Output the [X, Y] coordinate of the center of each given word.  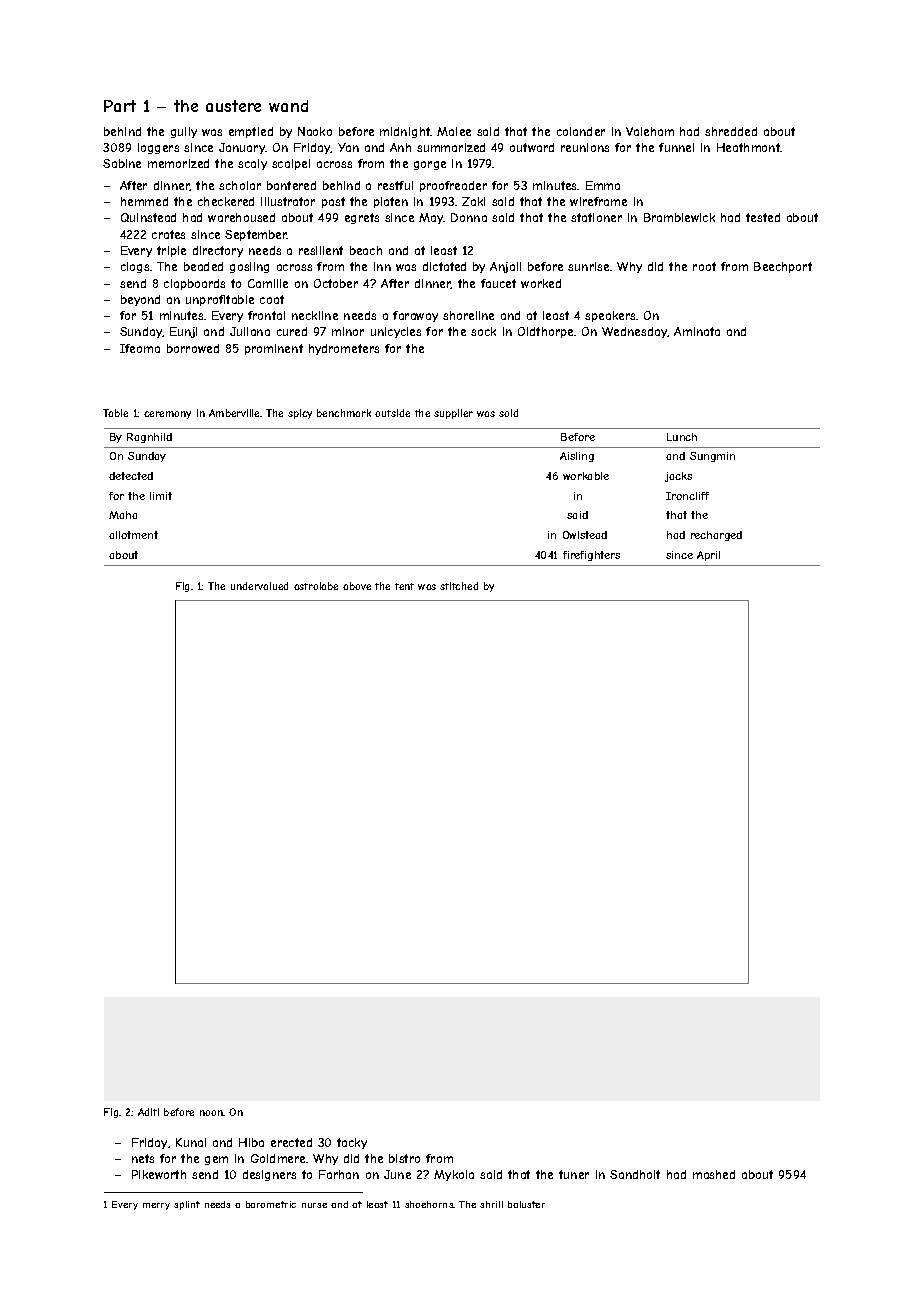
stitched [459, 586]
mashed [714, 1174]
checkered [226, 201]
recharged [716, 536]
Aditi [148, 1112]
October [336, 283]
